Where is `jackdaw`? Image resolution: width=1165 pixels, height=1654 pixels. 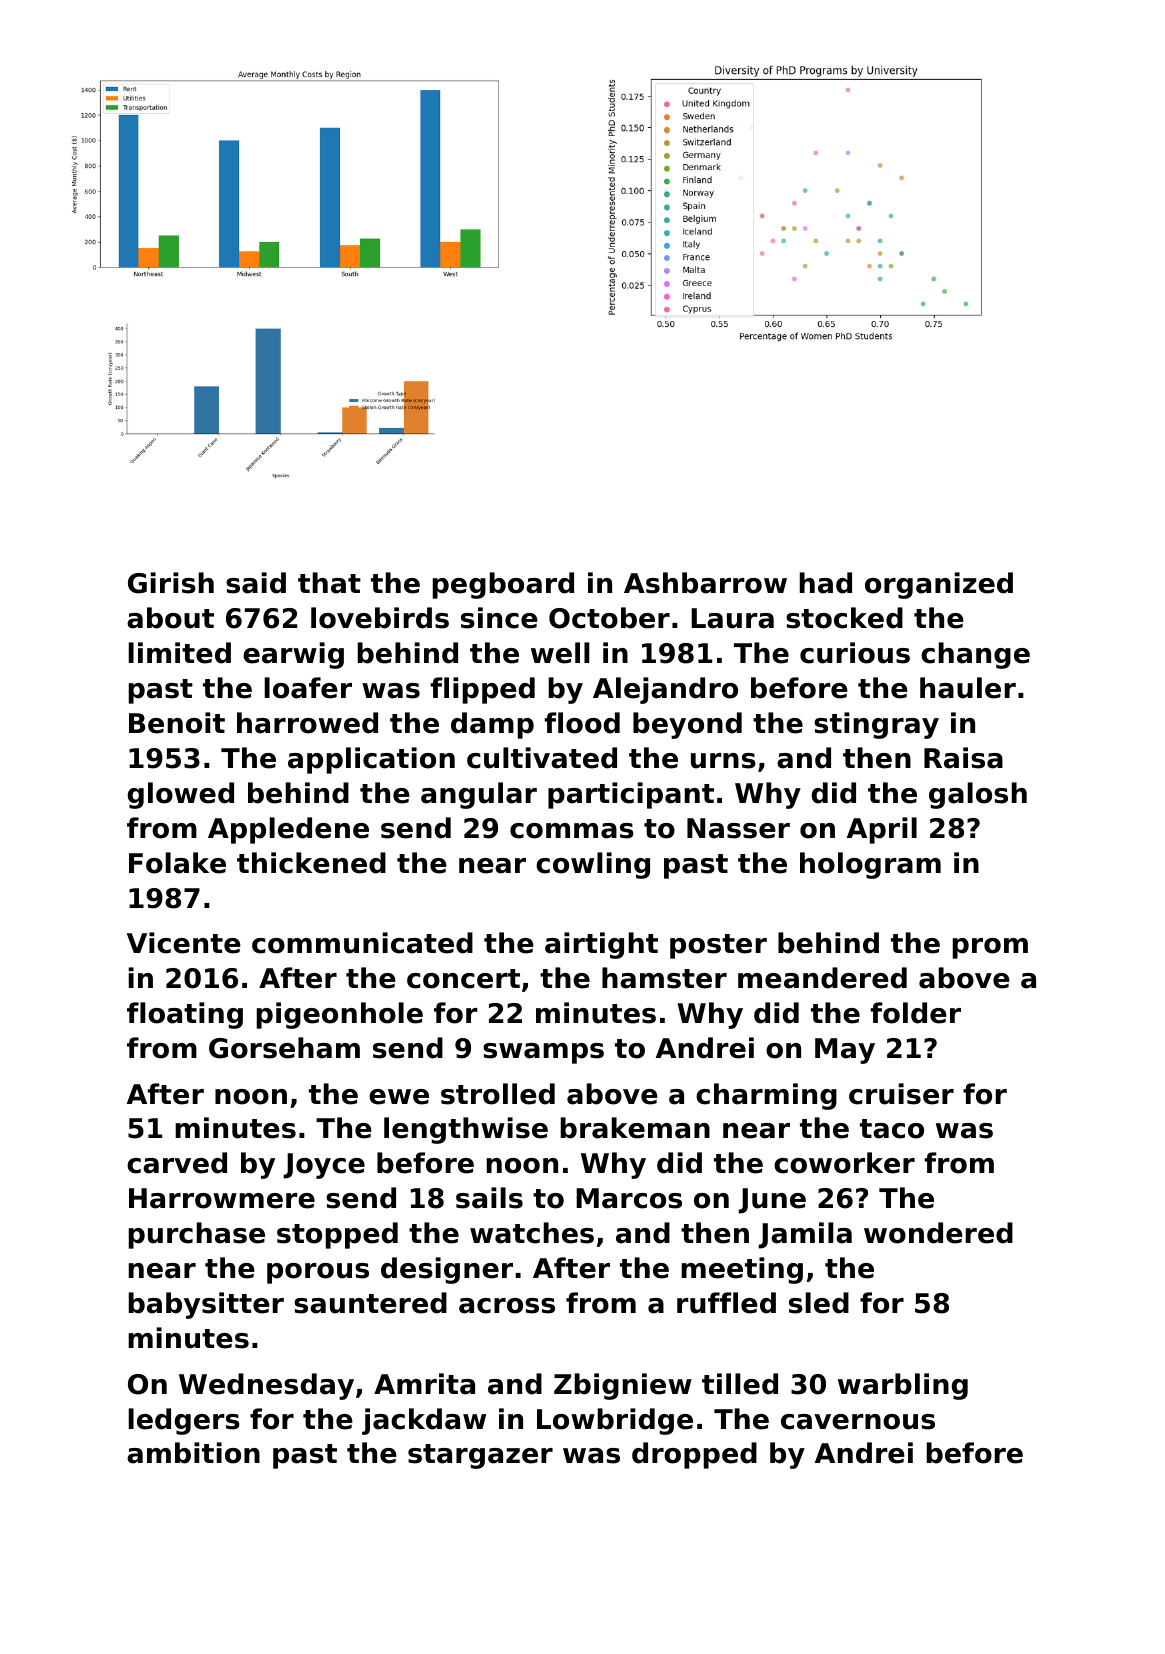
jackdaw is located at coordinates (424, 1421).
